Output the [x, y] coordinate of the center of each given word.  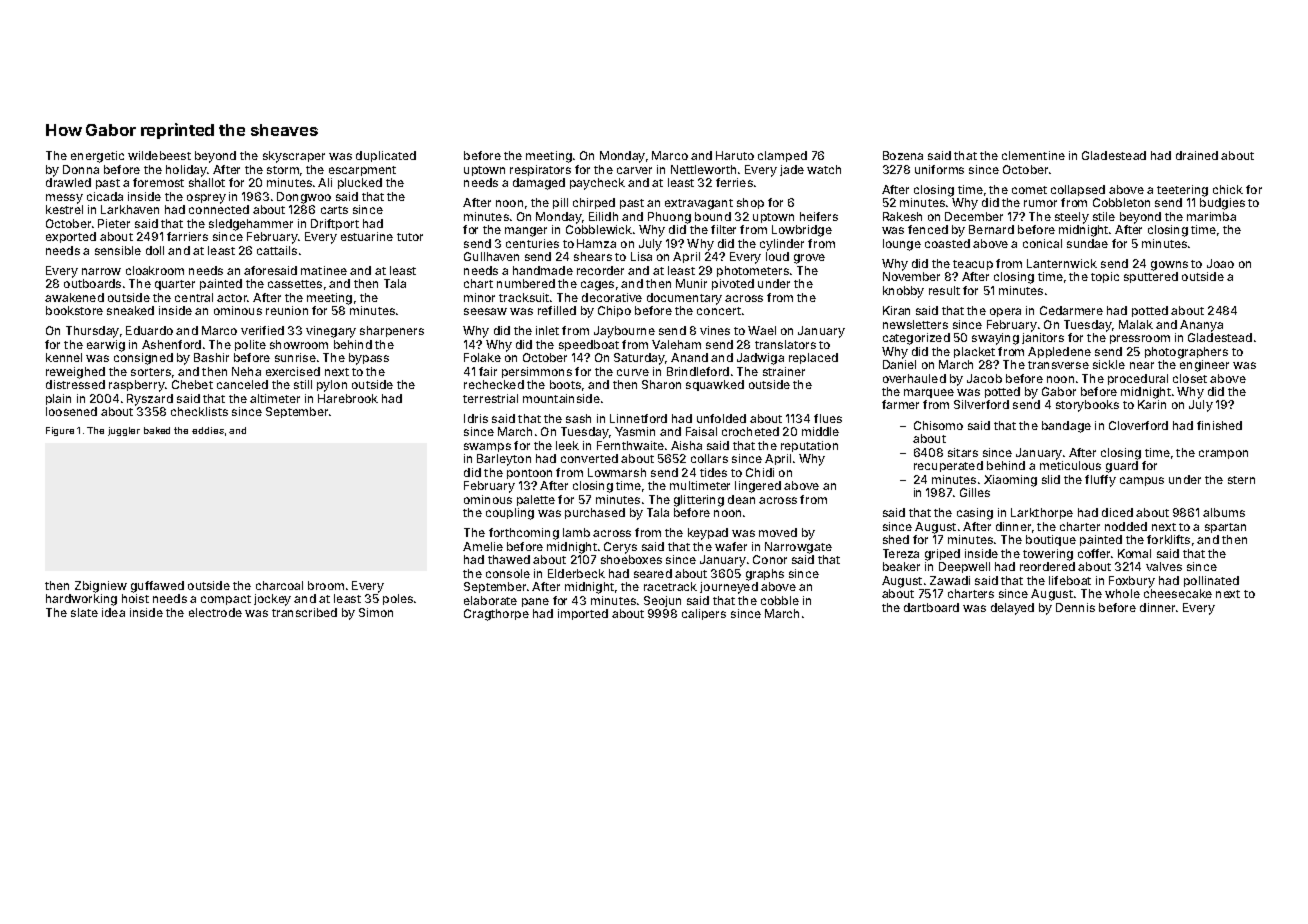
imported [583, 614]
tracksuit [524, 297]
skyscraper [294, 157]
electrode [215, 612]
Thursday [92, 332]
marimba [1211, 216]
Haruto [735, 155]
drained [1197, 155]
